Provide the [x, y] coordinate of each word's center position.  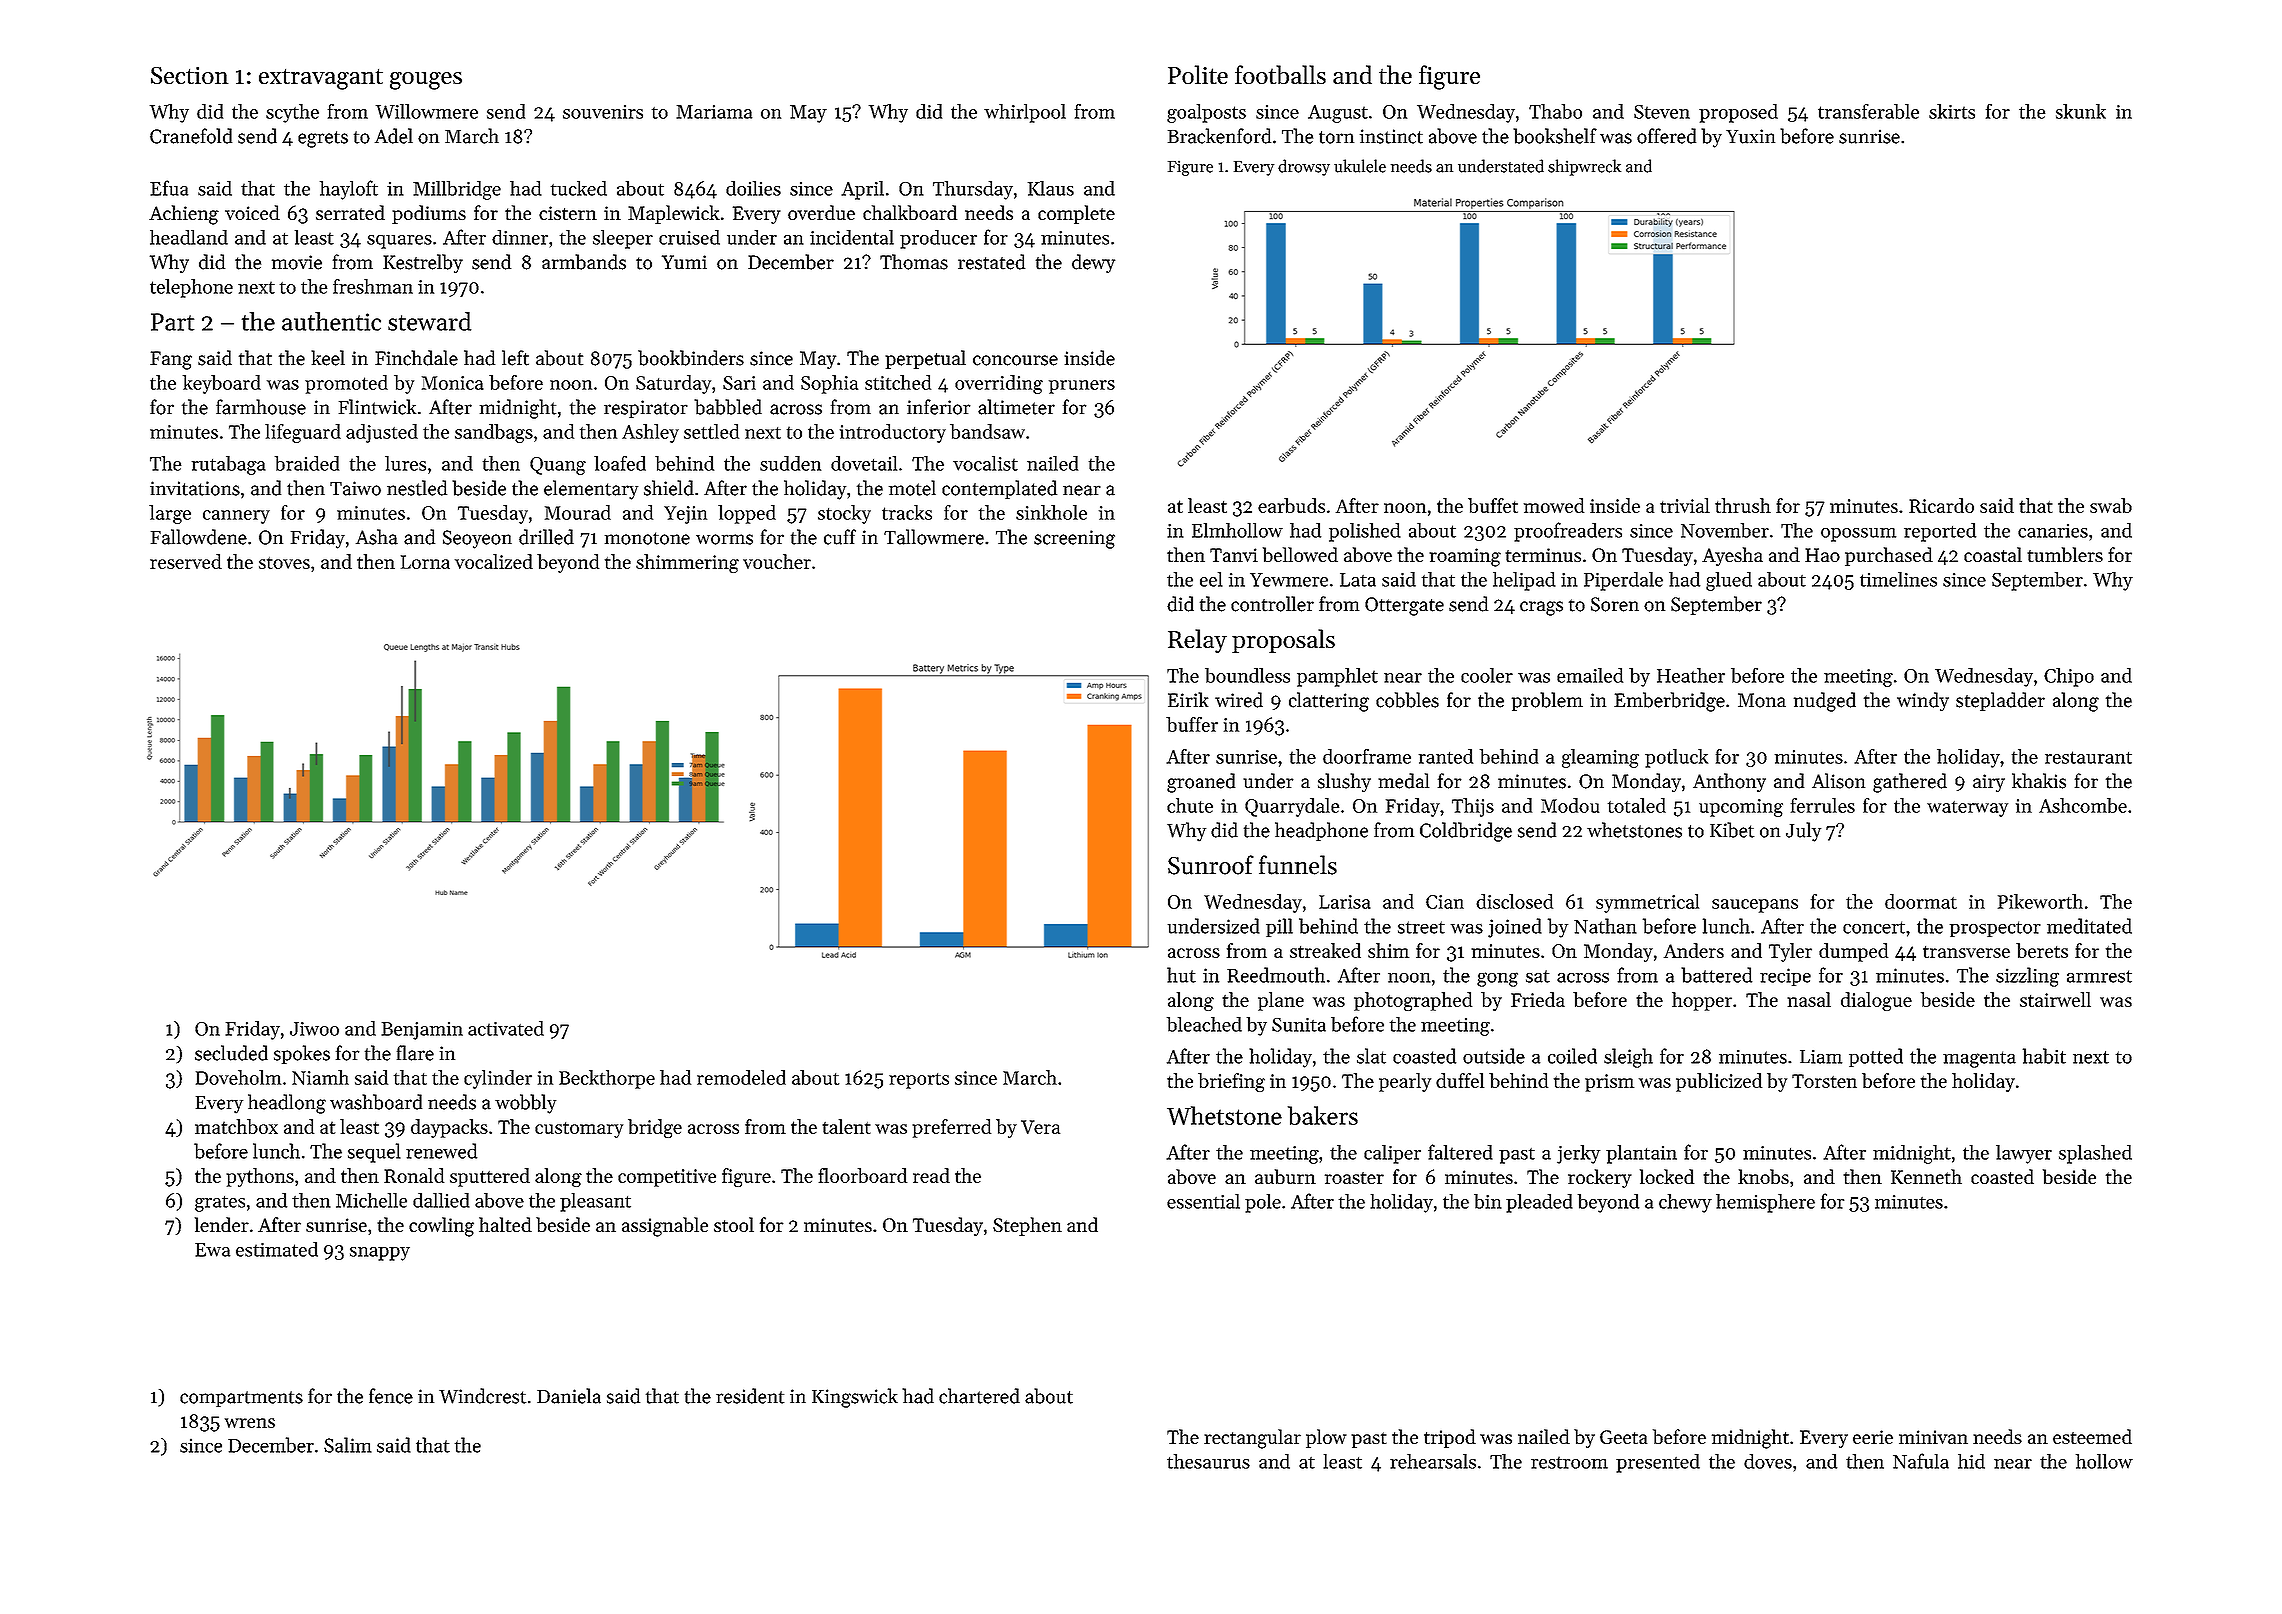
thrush [1743, 505]
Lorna [425, 562]
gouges [426, 81]
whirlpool [1025, 113]
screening [1074, 539]
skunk [2081, 111]
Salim [348, 1445]
